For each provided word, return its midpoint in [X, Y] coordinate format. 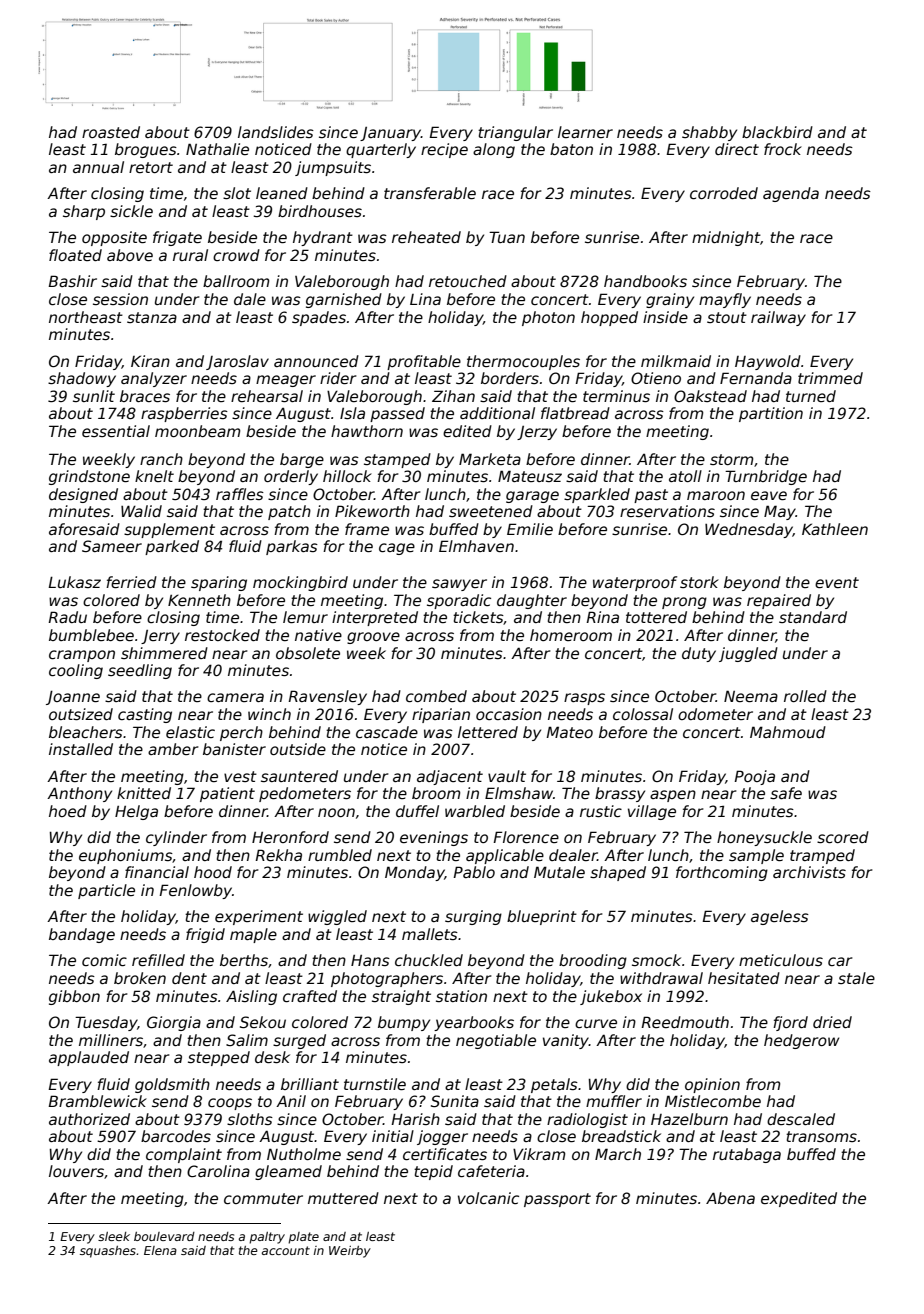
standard [813, 617]
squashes [108, 1252]
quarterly [381, 150]
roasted [111, 132]
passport [557, 1200]
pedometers [305, 794]
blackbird [777, 132]
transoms [821, 1136]
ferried [131, 582]
